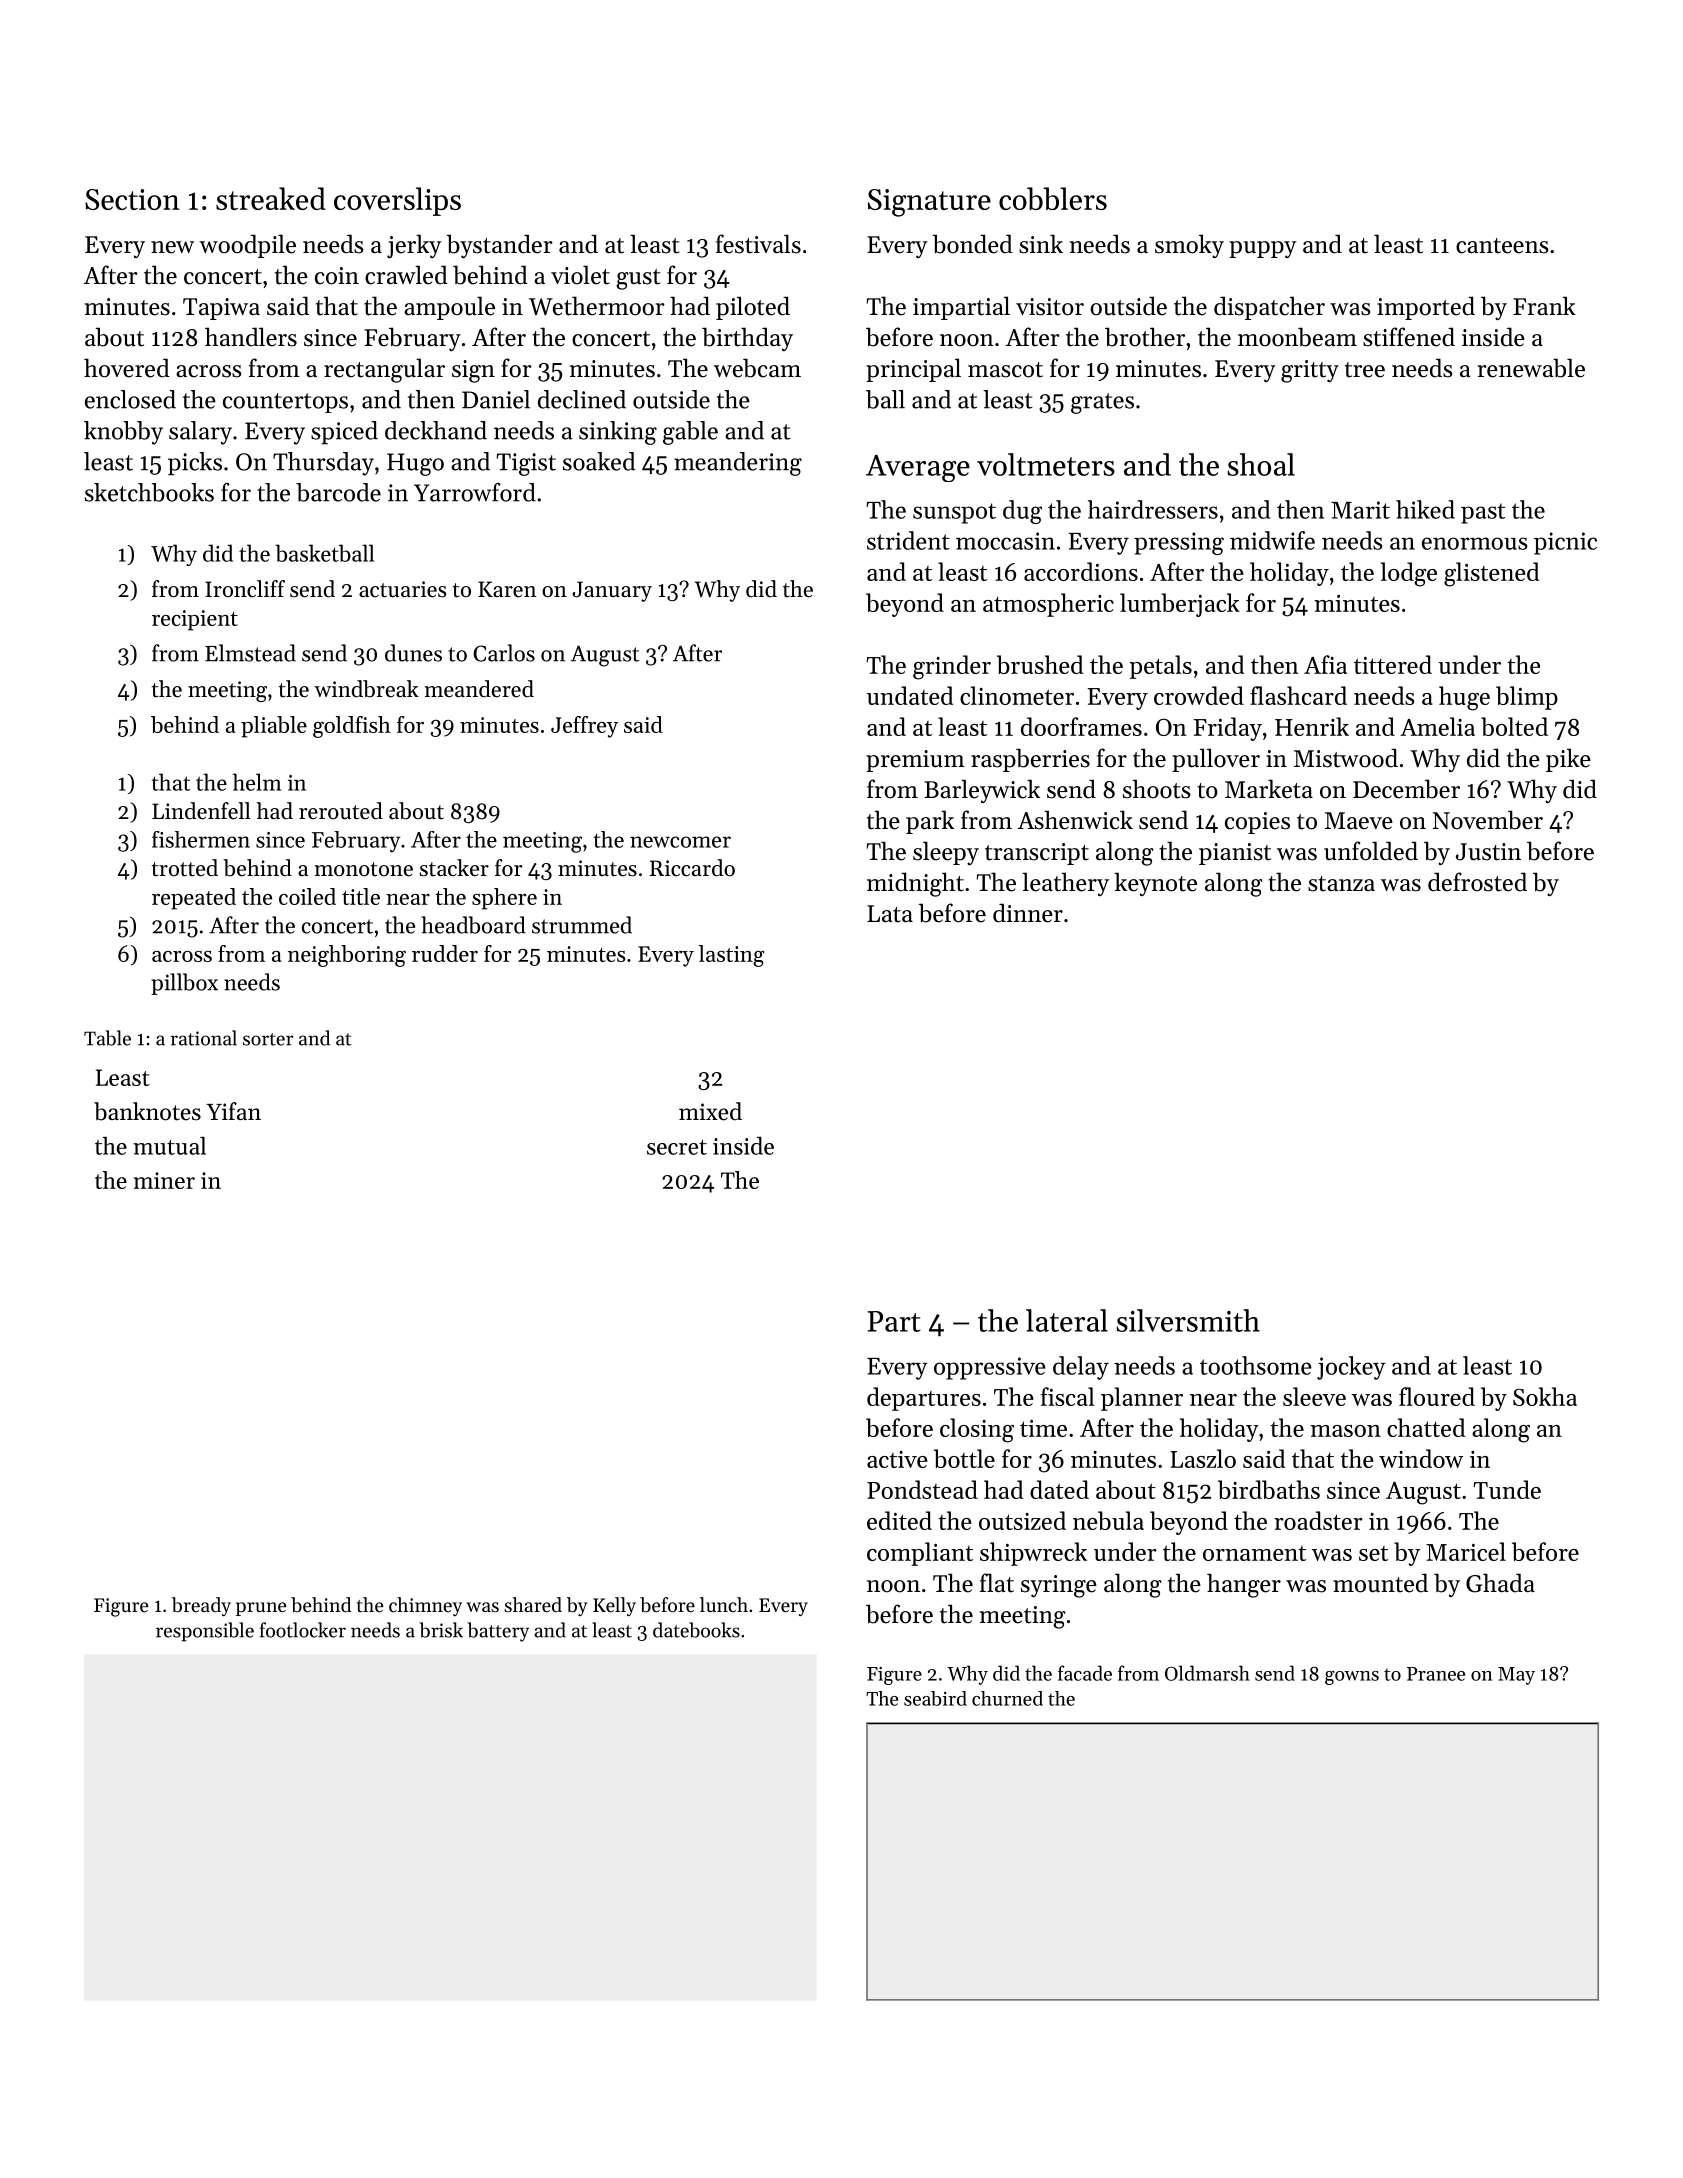 The height and width of the image is (2178, 1683). What do you see at coordinates (1531, 368) in the image?
I see `renewable` at bounding box center [1531, 368].
